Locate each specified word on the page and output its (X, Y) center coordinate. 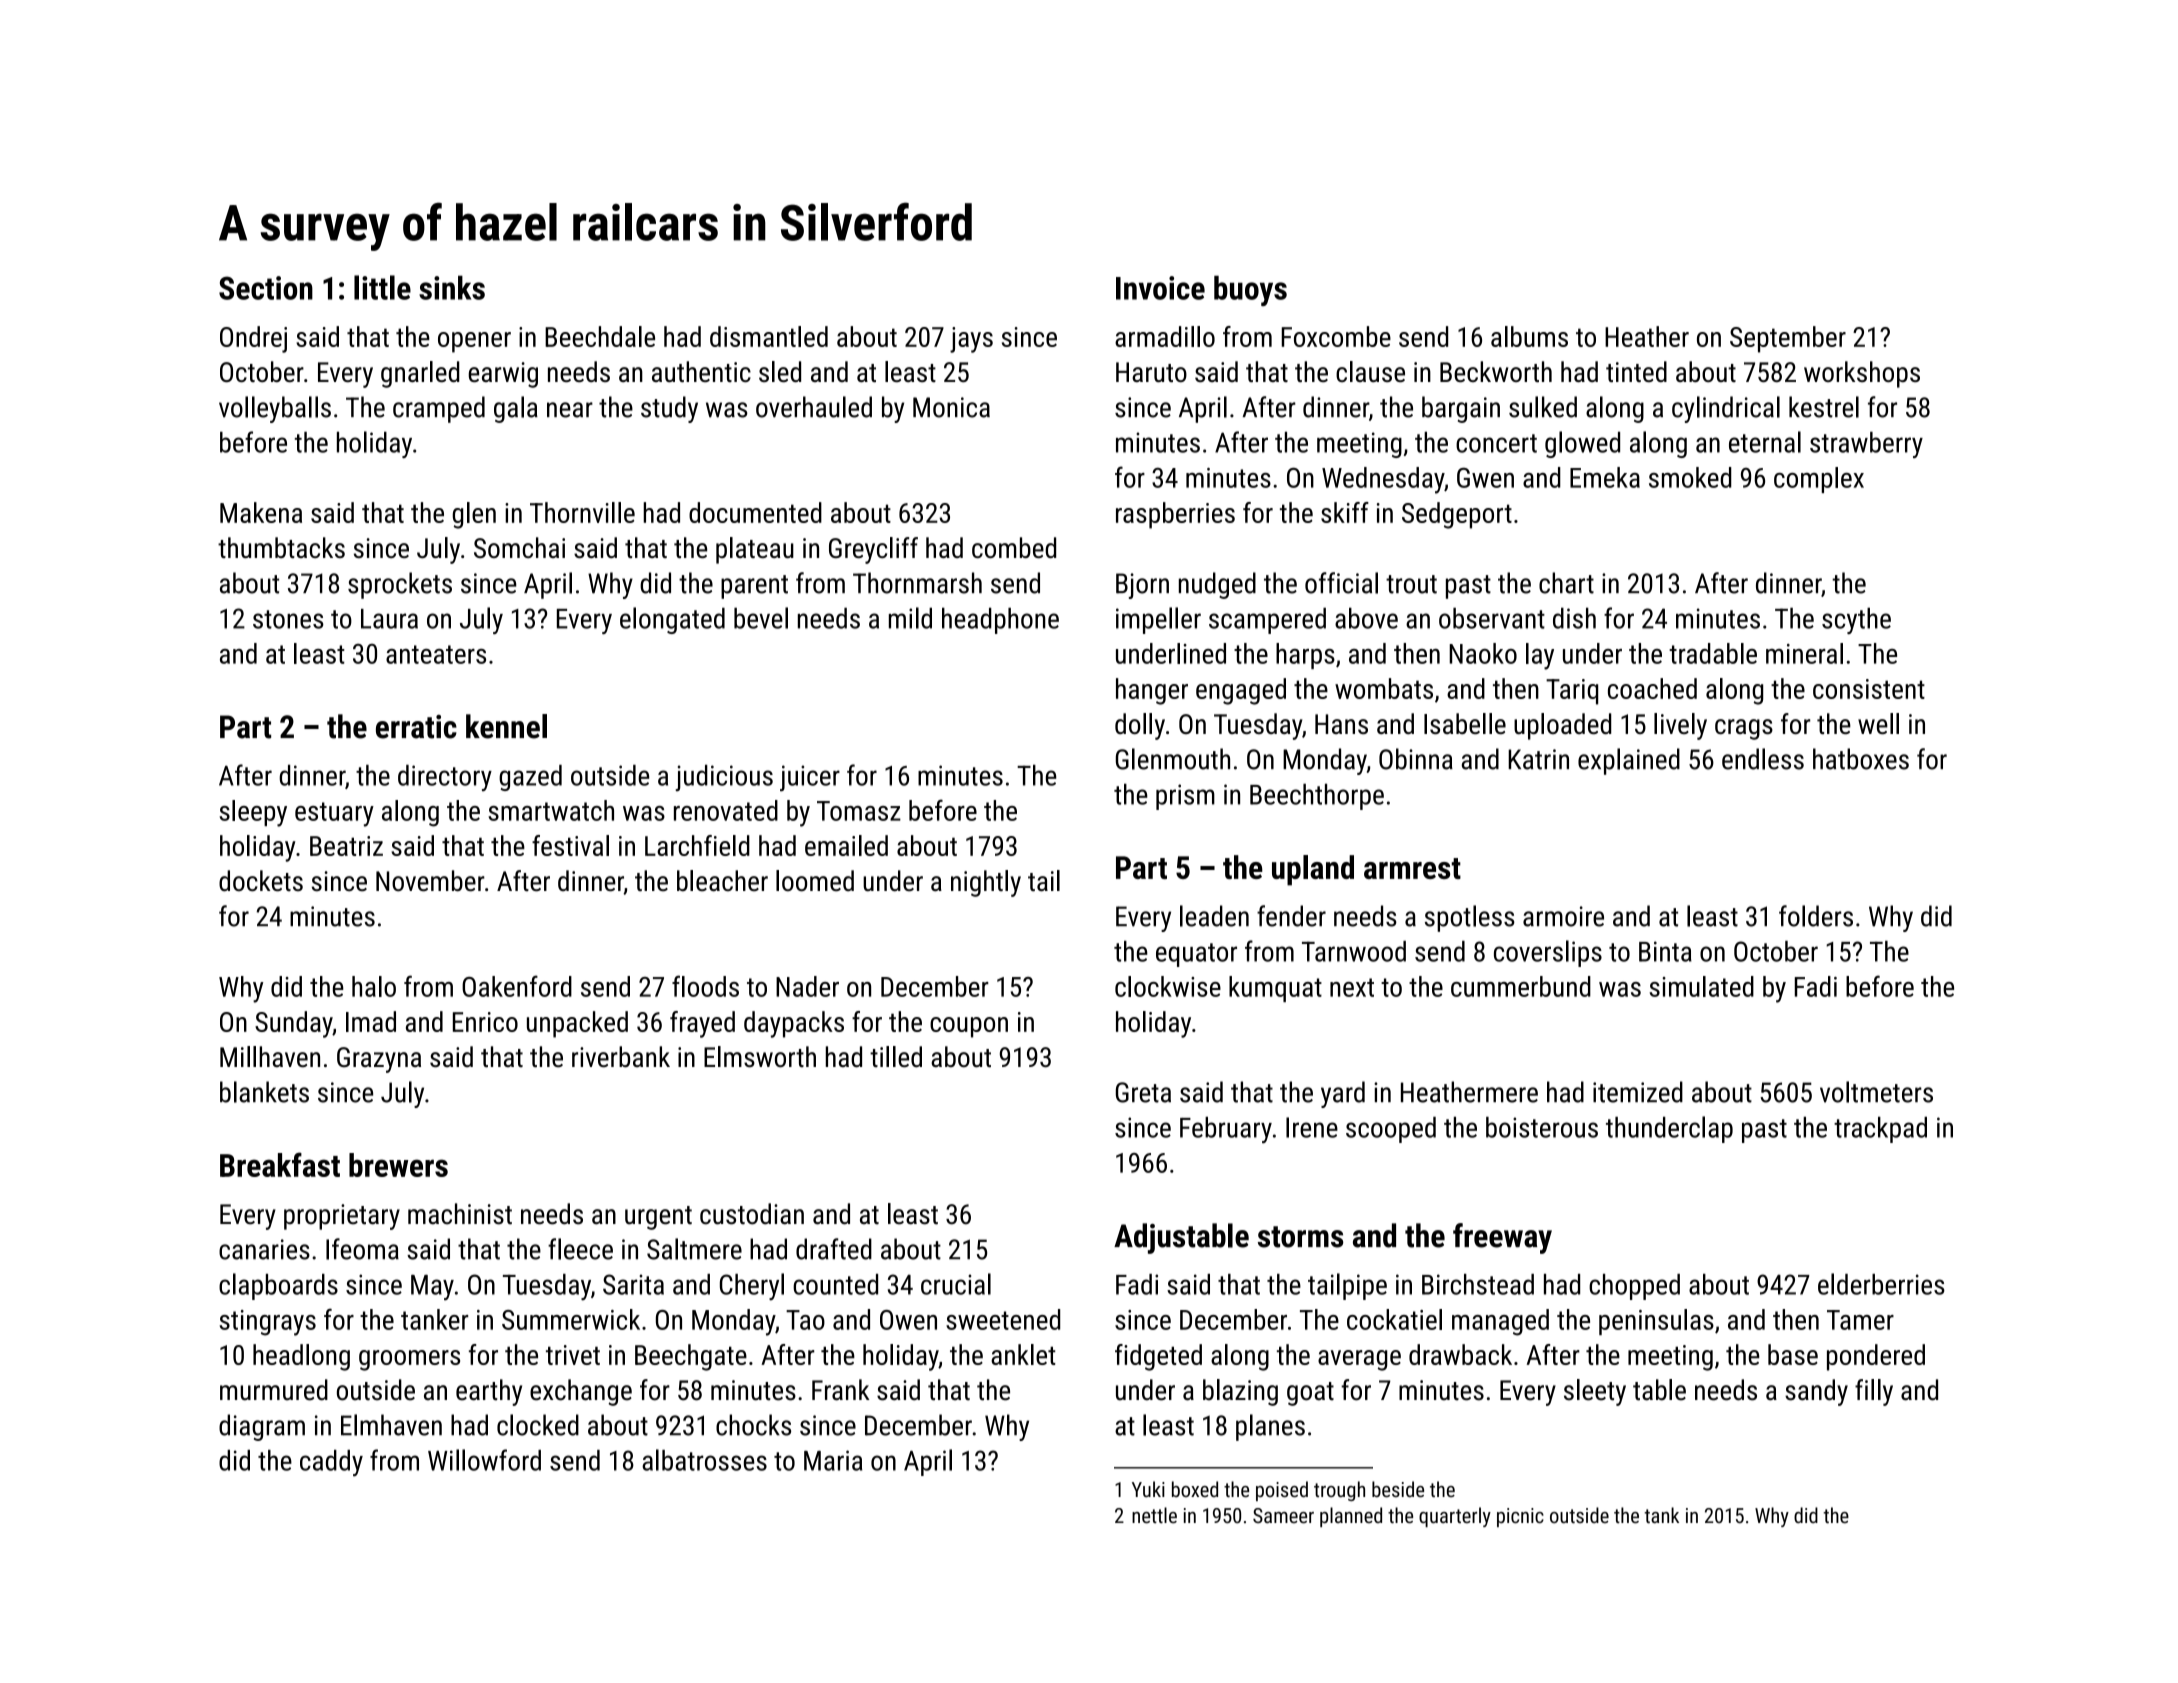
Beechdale (600, 336)
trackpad (1880, 1130)
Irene (1312, 1127)
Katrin (1538, 759)
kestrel (1824, 407)
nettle (1154, 1515)
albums (1529, 336)
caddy (331, 1463)
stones (288, 619)
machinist (460, 1214)
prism (1185, 797)
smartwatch (551, 810)
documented (755, 512)
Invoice (1160, 288)
